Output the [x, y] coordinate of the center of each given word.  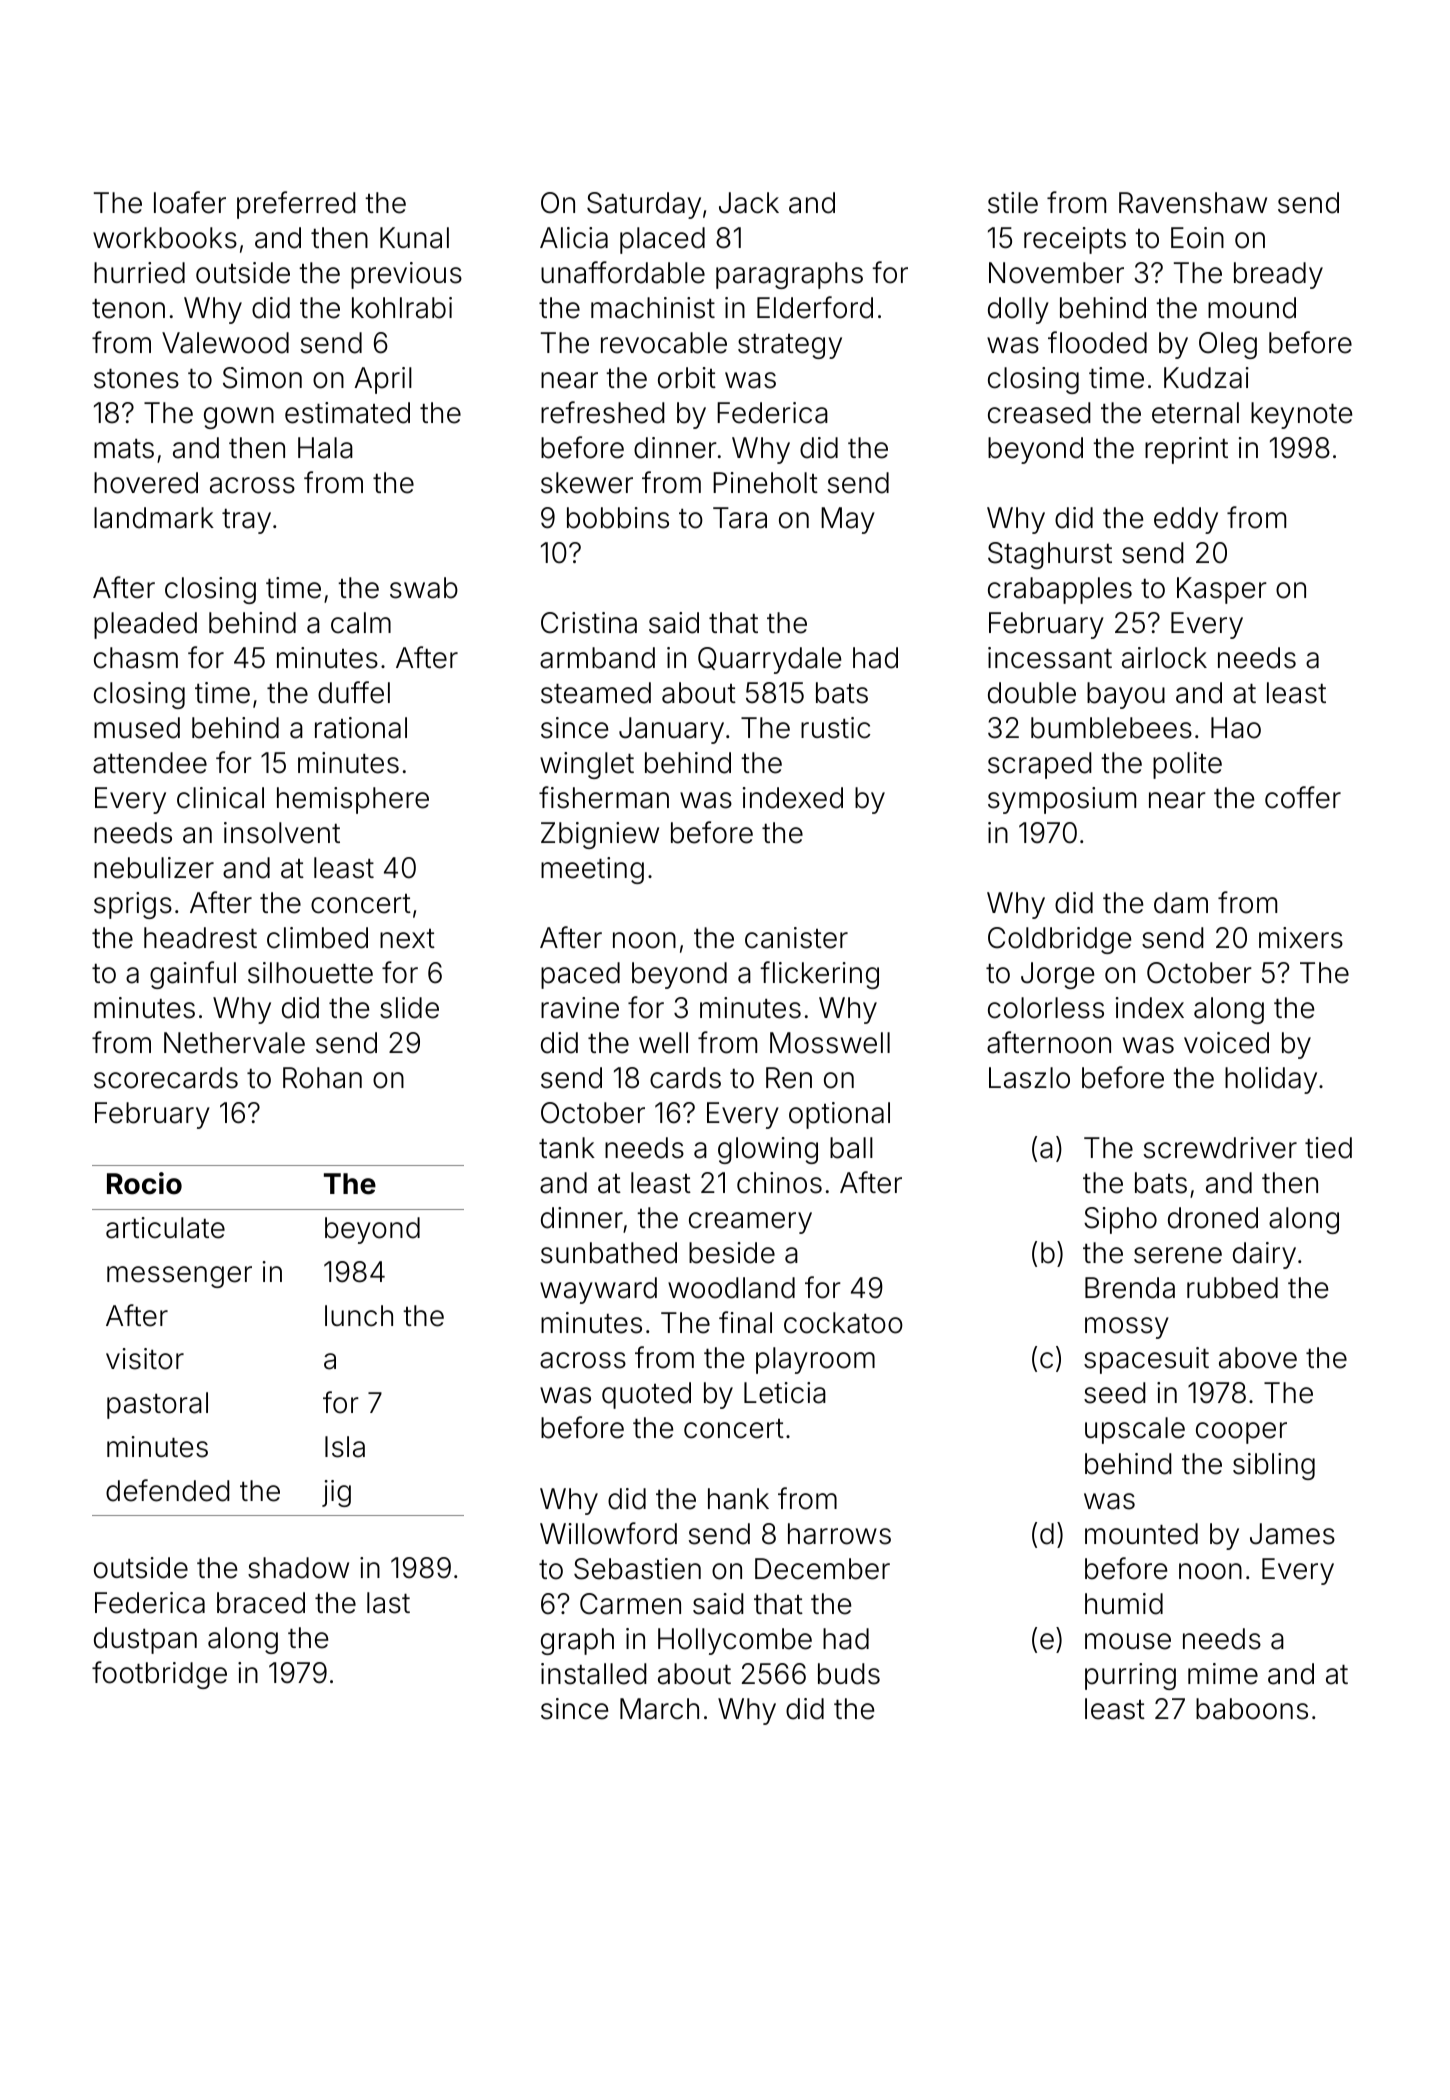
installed [594, 1674]
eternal [1195, 413]
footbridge [159, 1675]
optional [839, 1115]
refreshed [603, 412]
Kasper [1222, 590]
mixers [1301, 938]
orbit [687, 378]
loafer [190, 202]
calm [361, 623]
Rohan [322, 1078]
